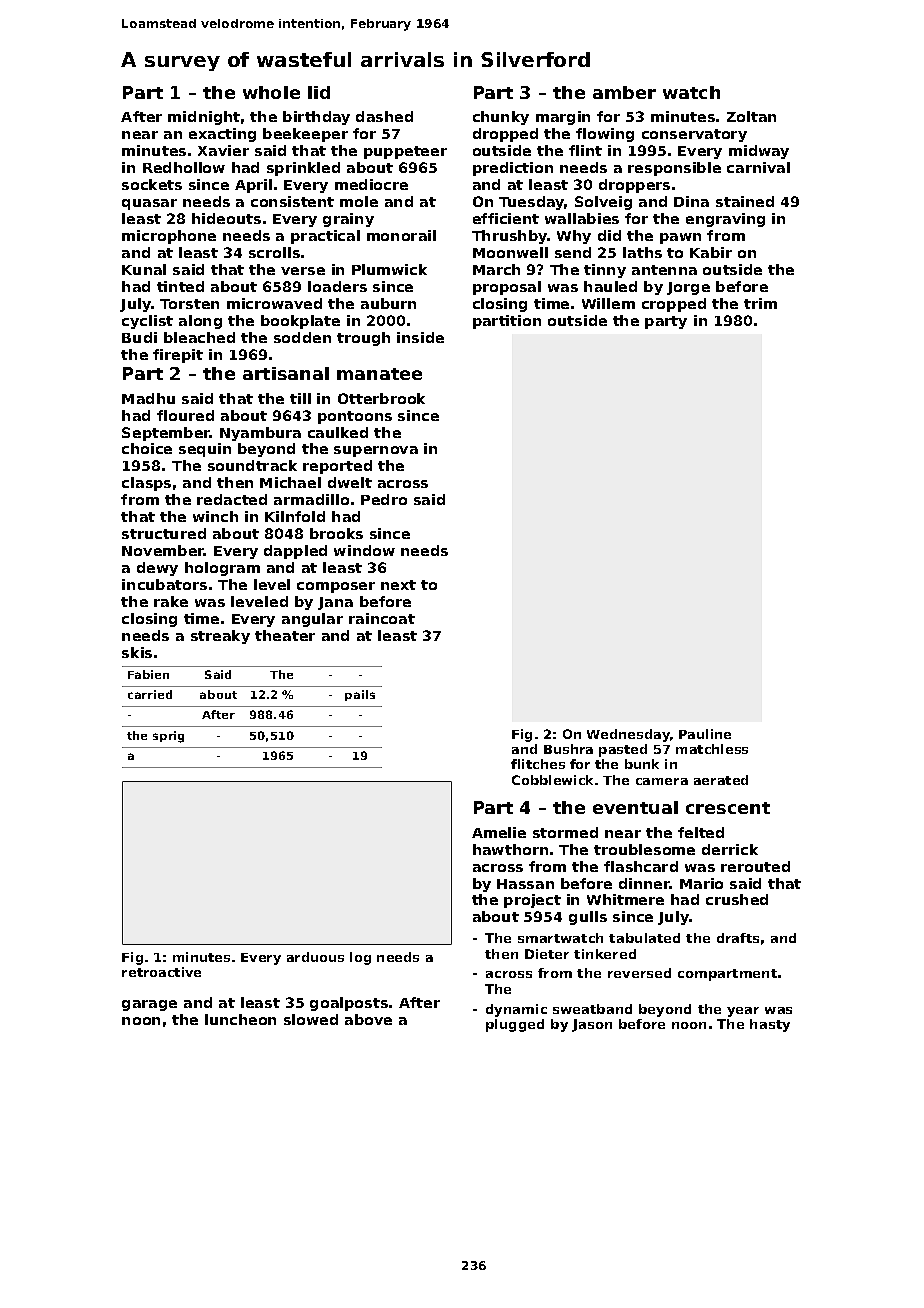 This screenshot has height=1308, width=924. Describe the element at coordinates (398, 585) in the screenshot. I see `next` at that location.
